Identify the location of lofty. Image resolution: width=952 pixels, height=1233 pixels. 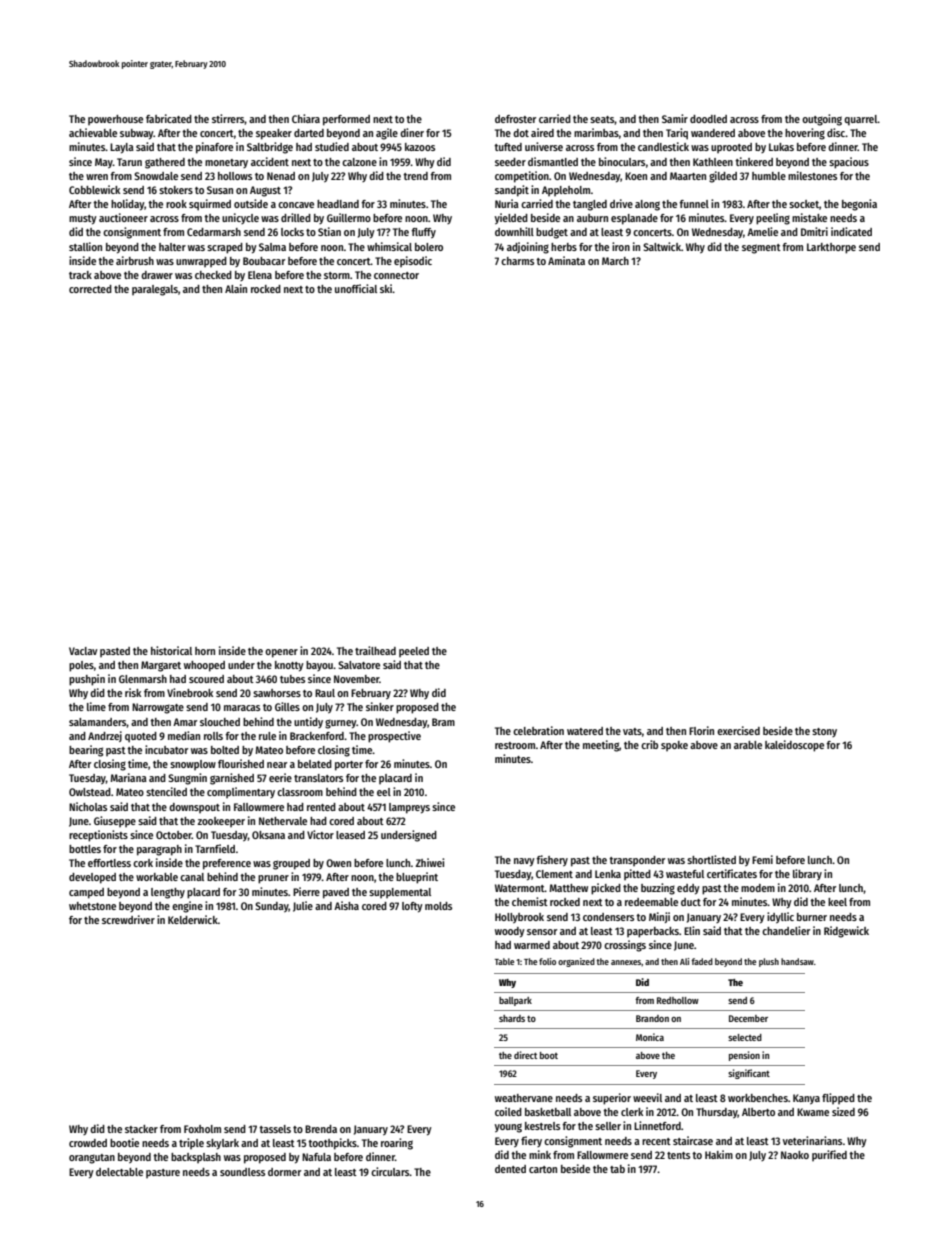
(412, 907).
